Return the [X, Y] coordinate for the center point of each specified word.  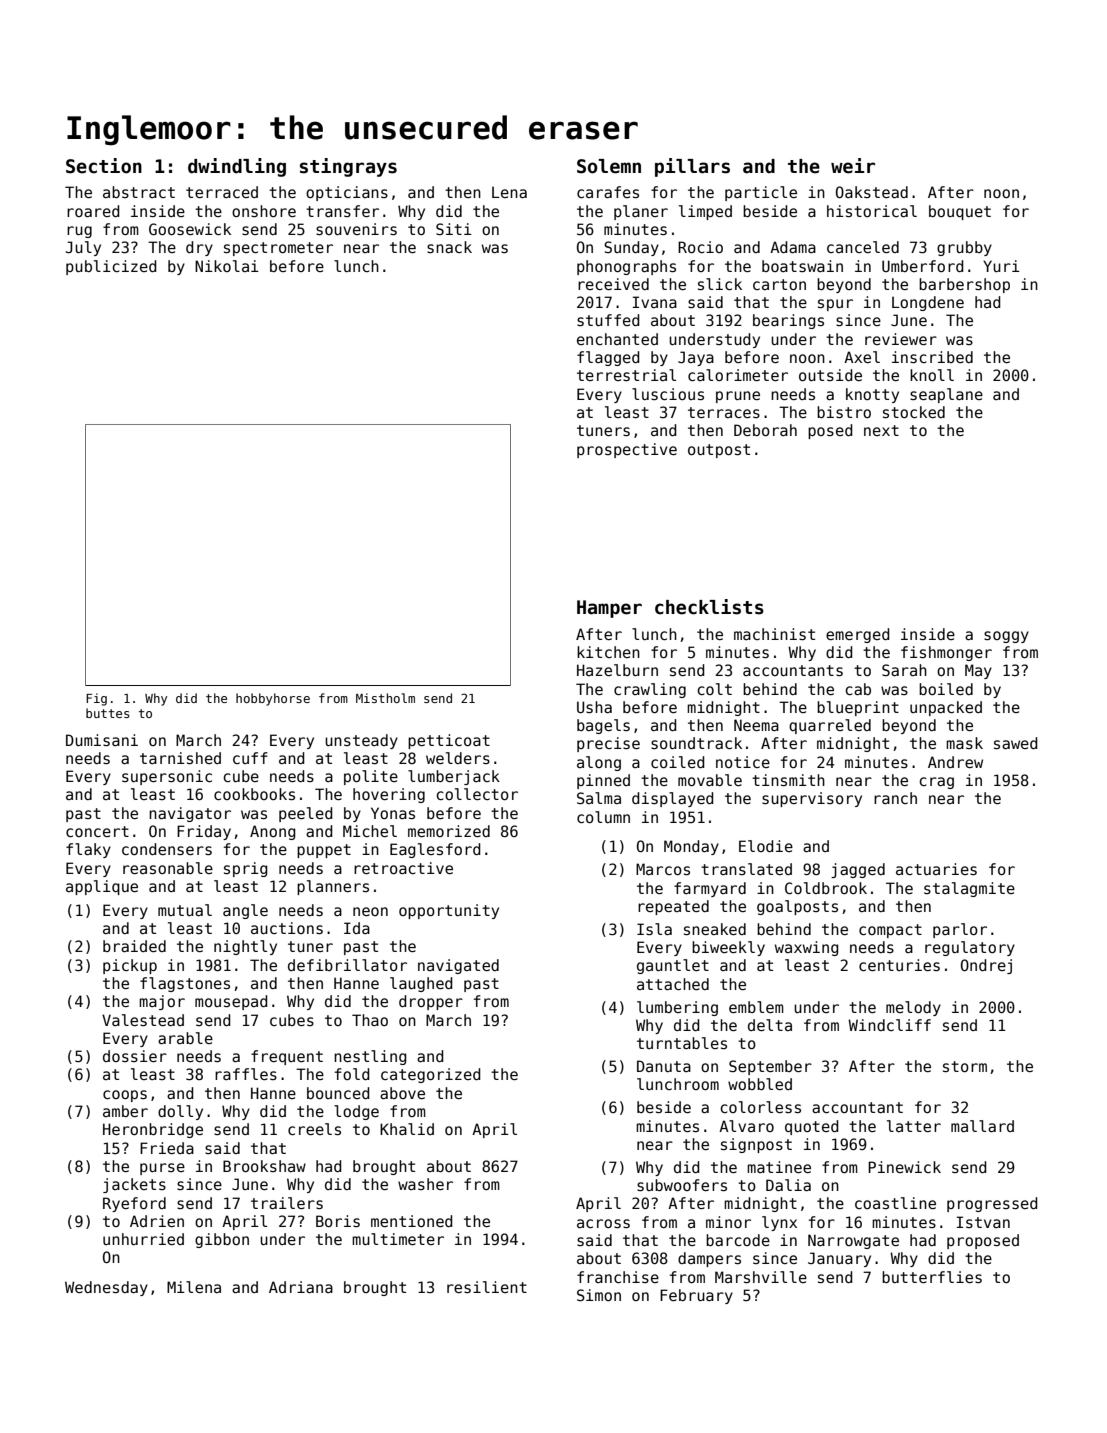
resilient [487, 1287]
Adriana [301, 1287]
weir [853, 166]
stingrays [348, 167]
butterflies [932, 1277]
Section [104, 166]
